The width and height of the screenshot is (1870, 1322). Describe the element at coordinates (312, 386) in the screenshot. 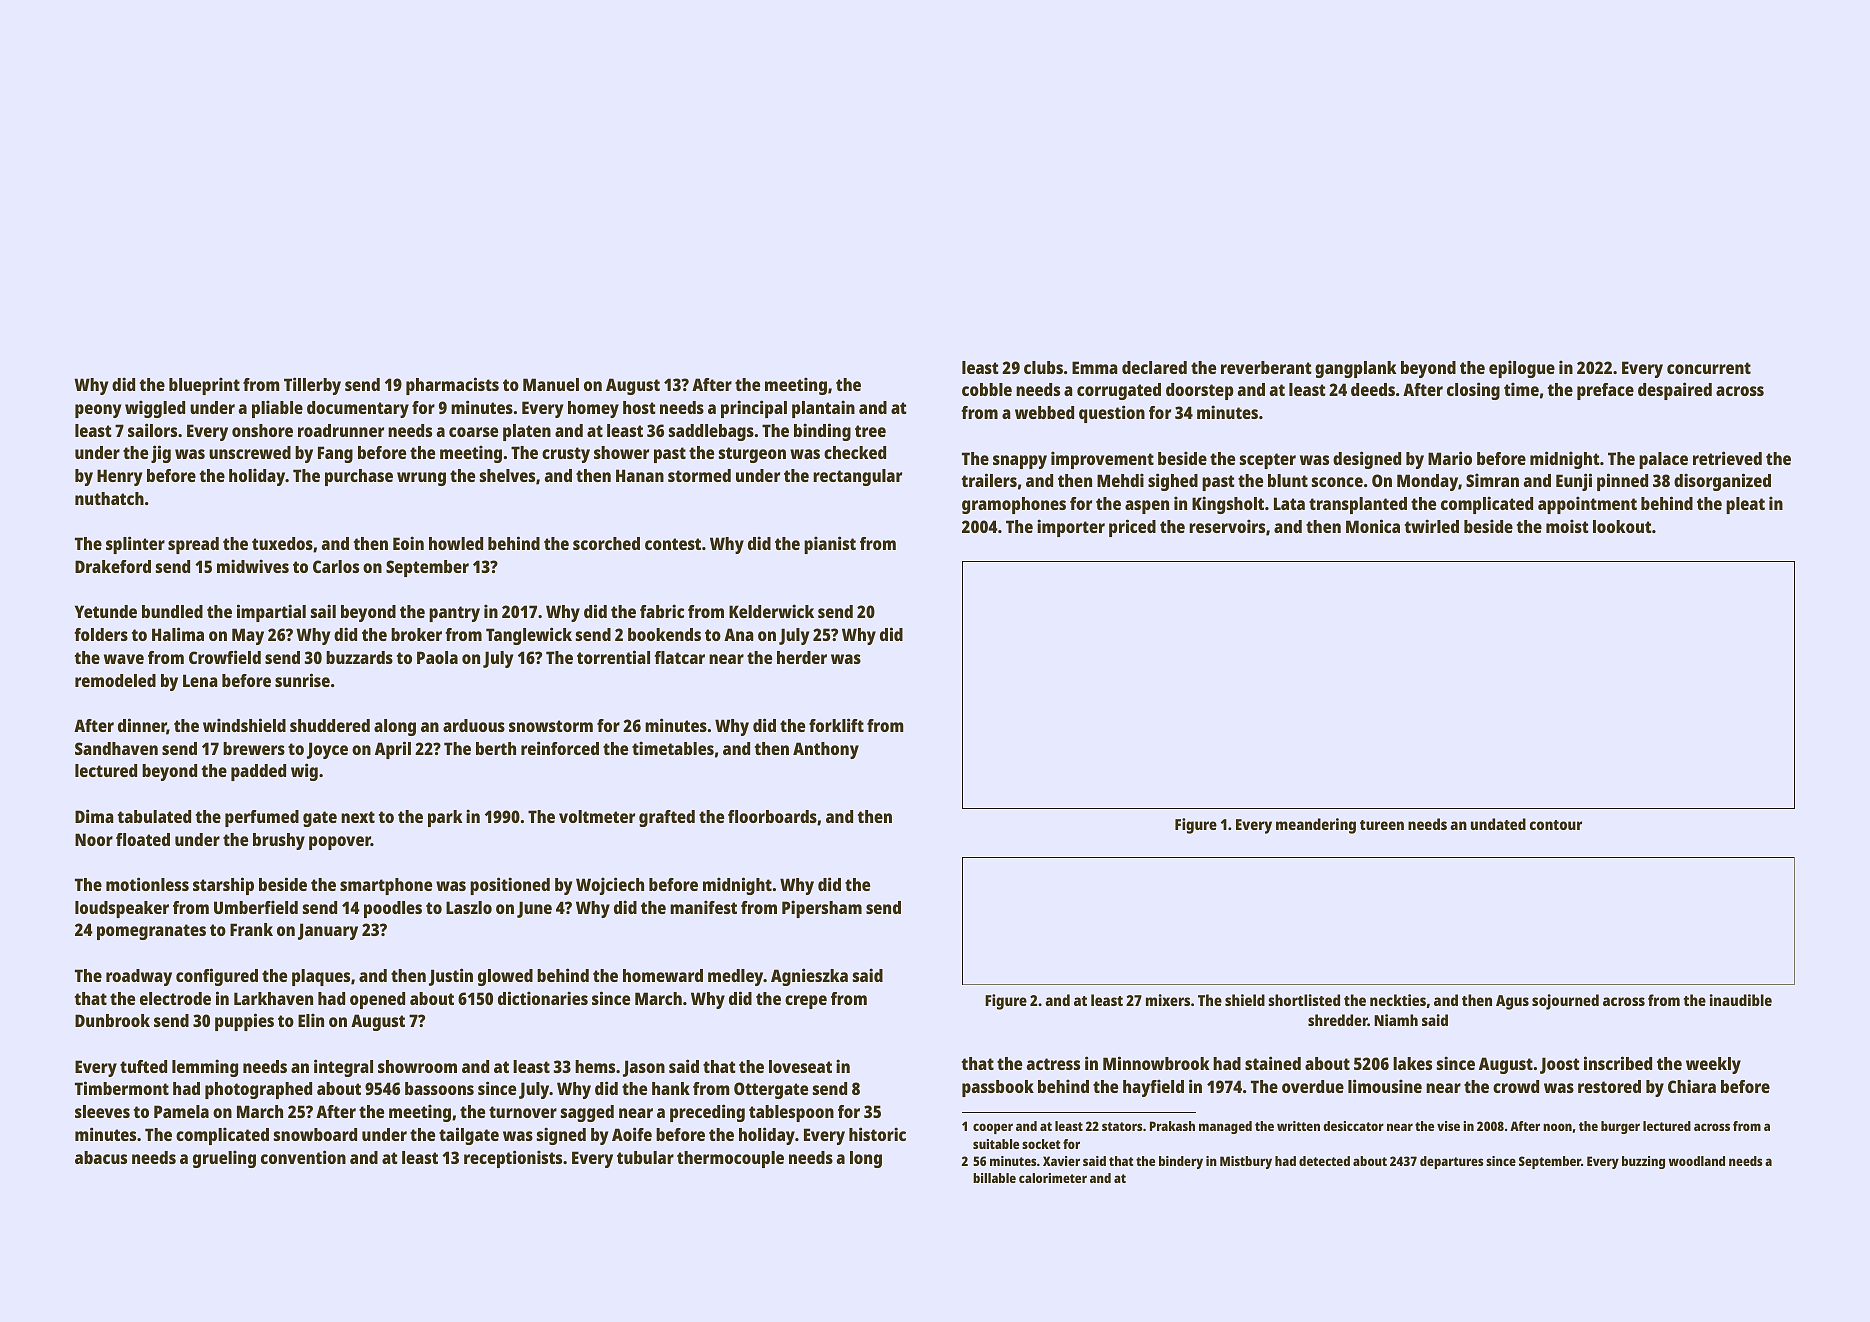

I see `Tillerby` at that location.
